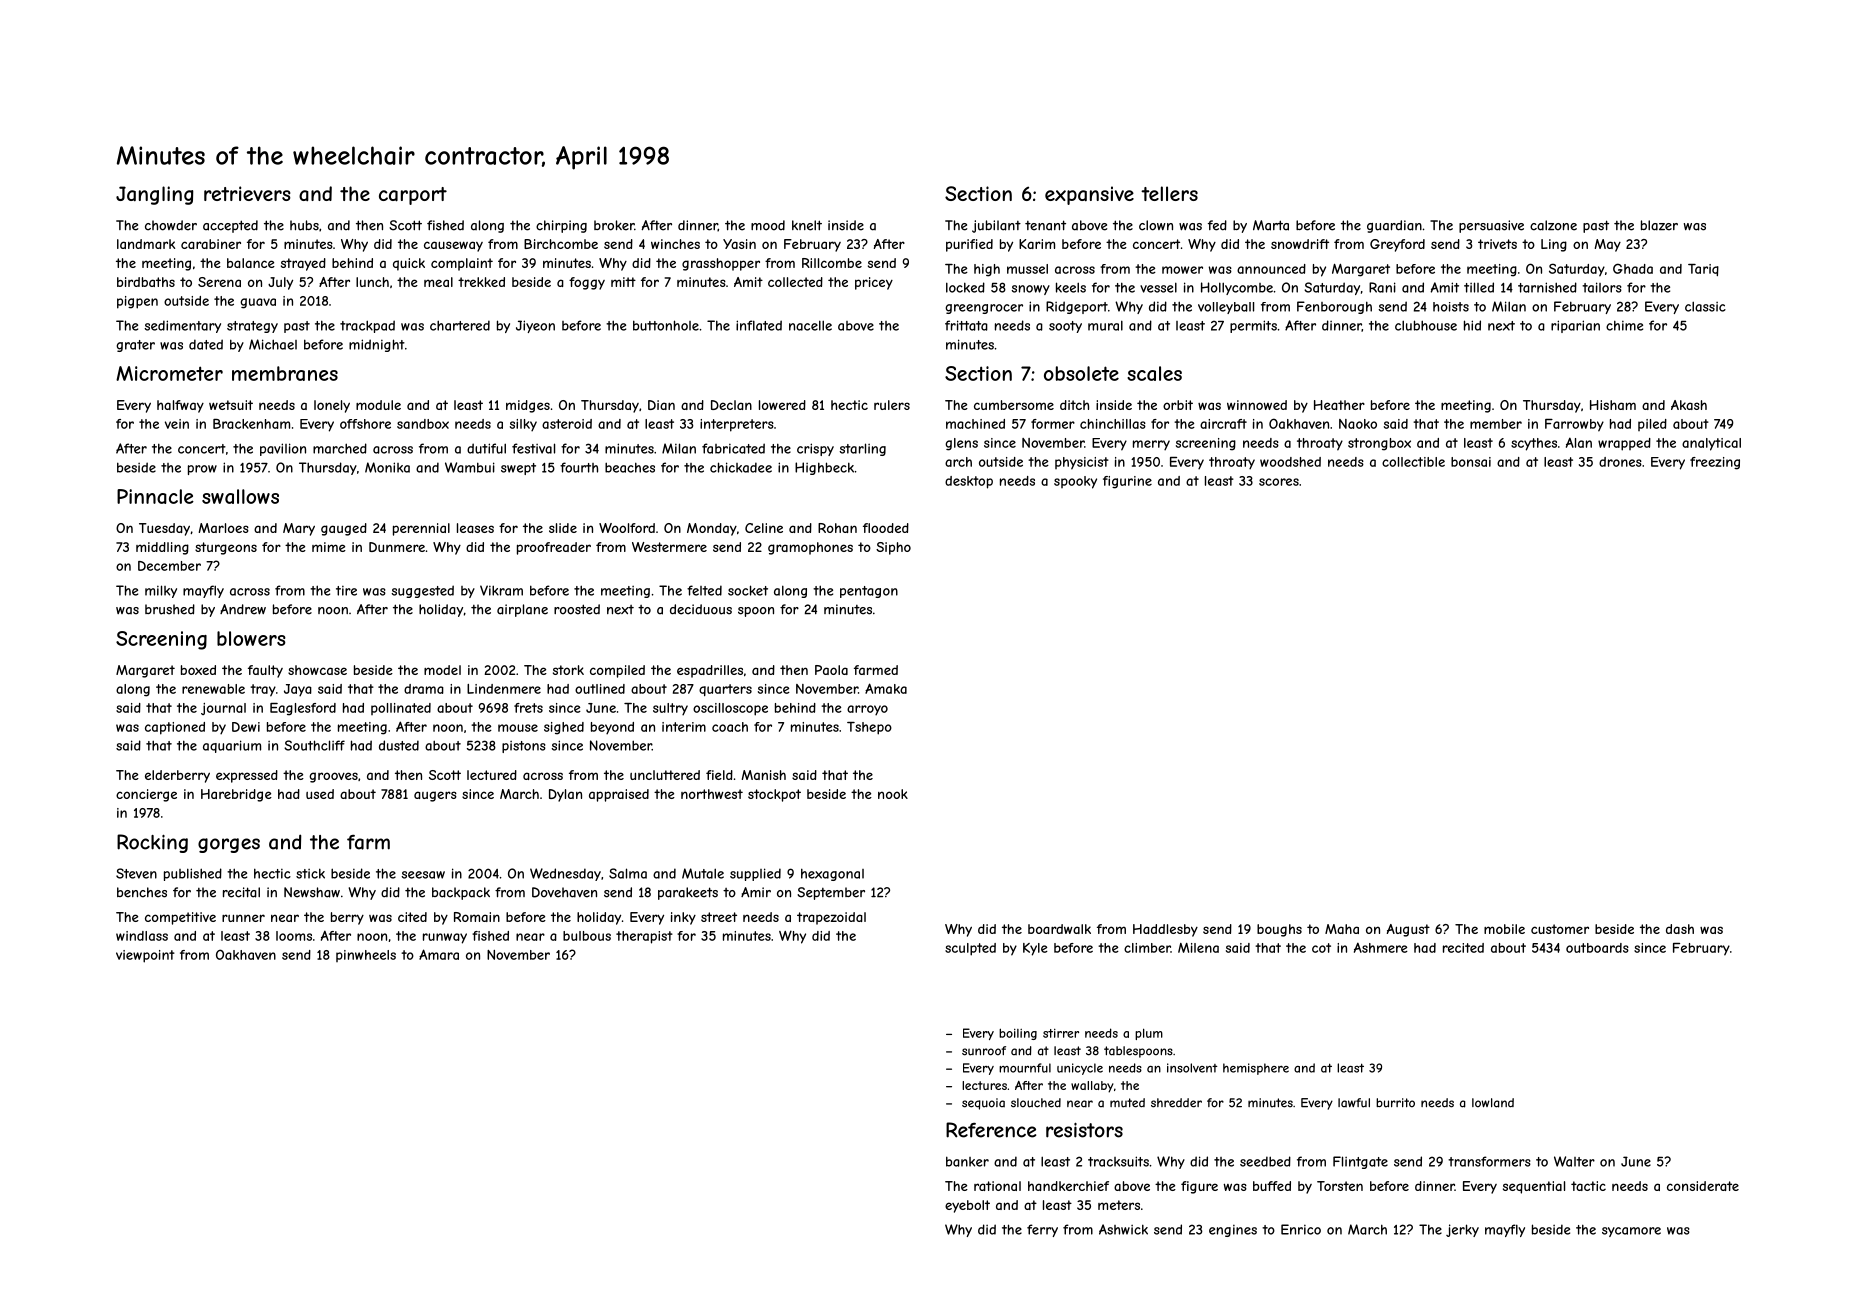 The image size is (1858, 1314). What do you see at coordinates (146, 282) in the screenshot?
I see `birdbaths` at bounding box center [146, 282].
